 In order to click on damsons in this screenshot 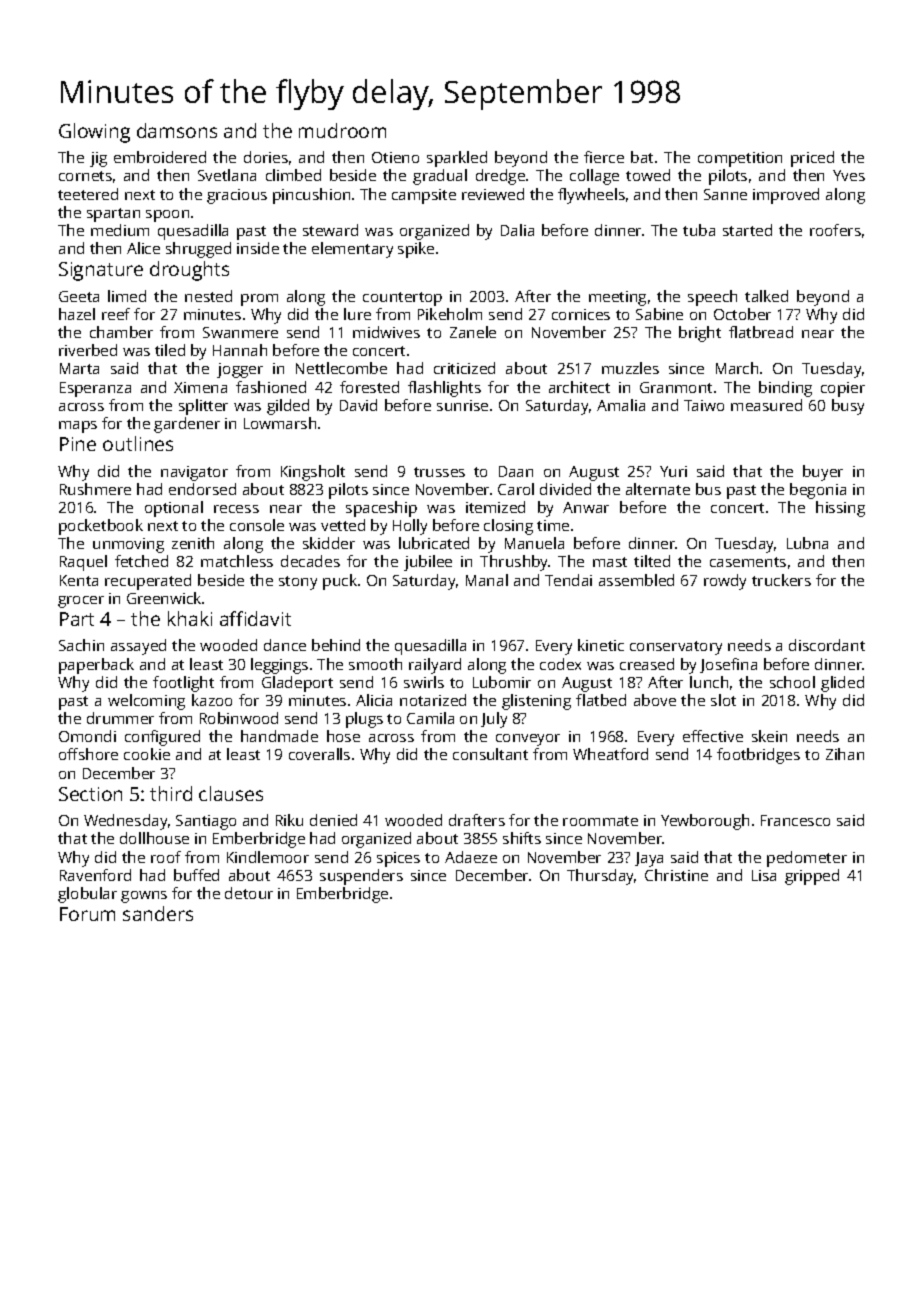, I will do `click(177, 130)`.
